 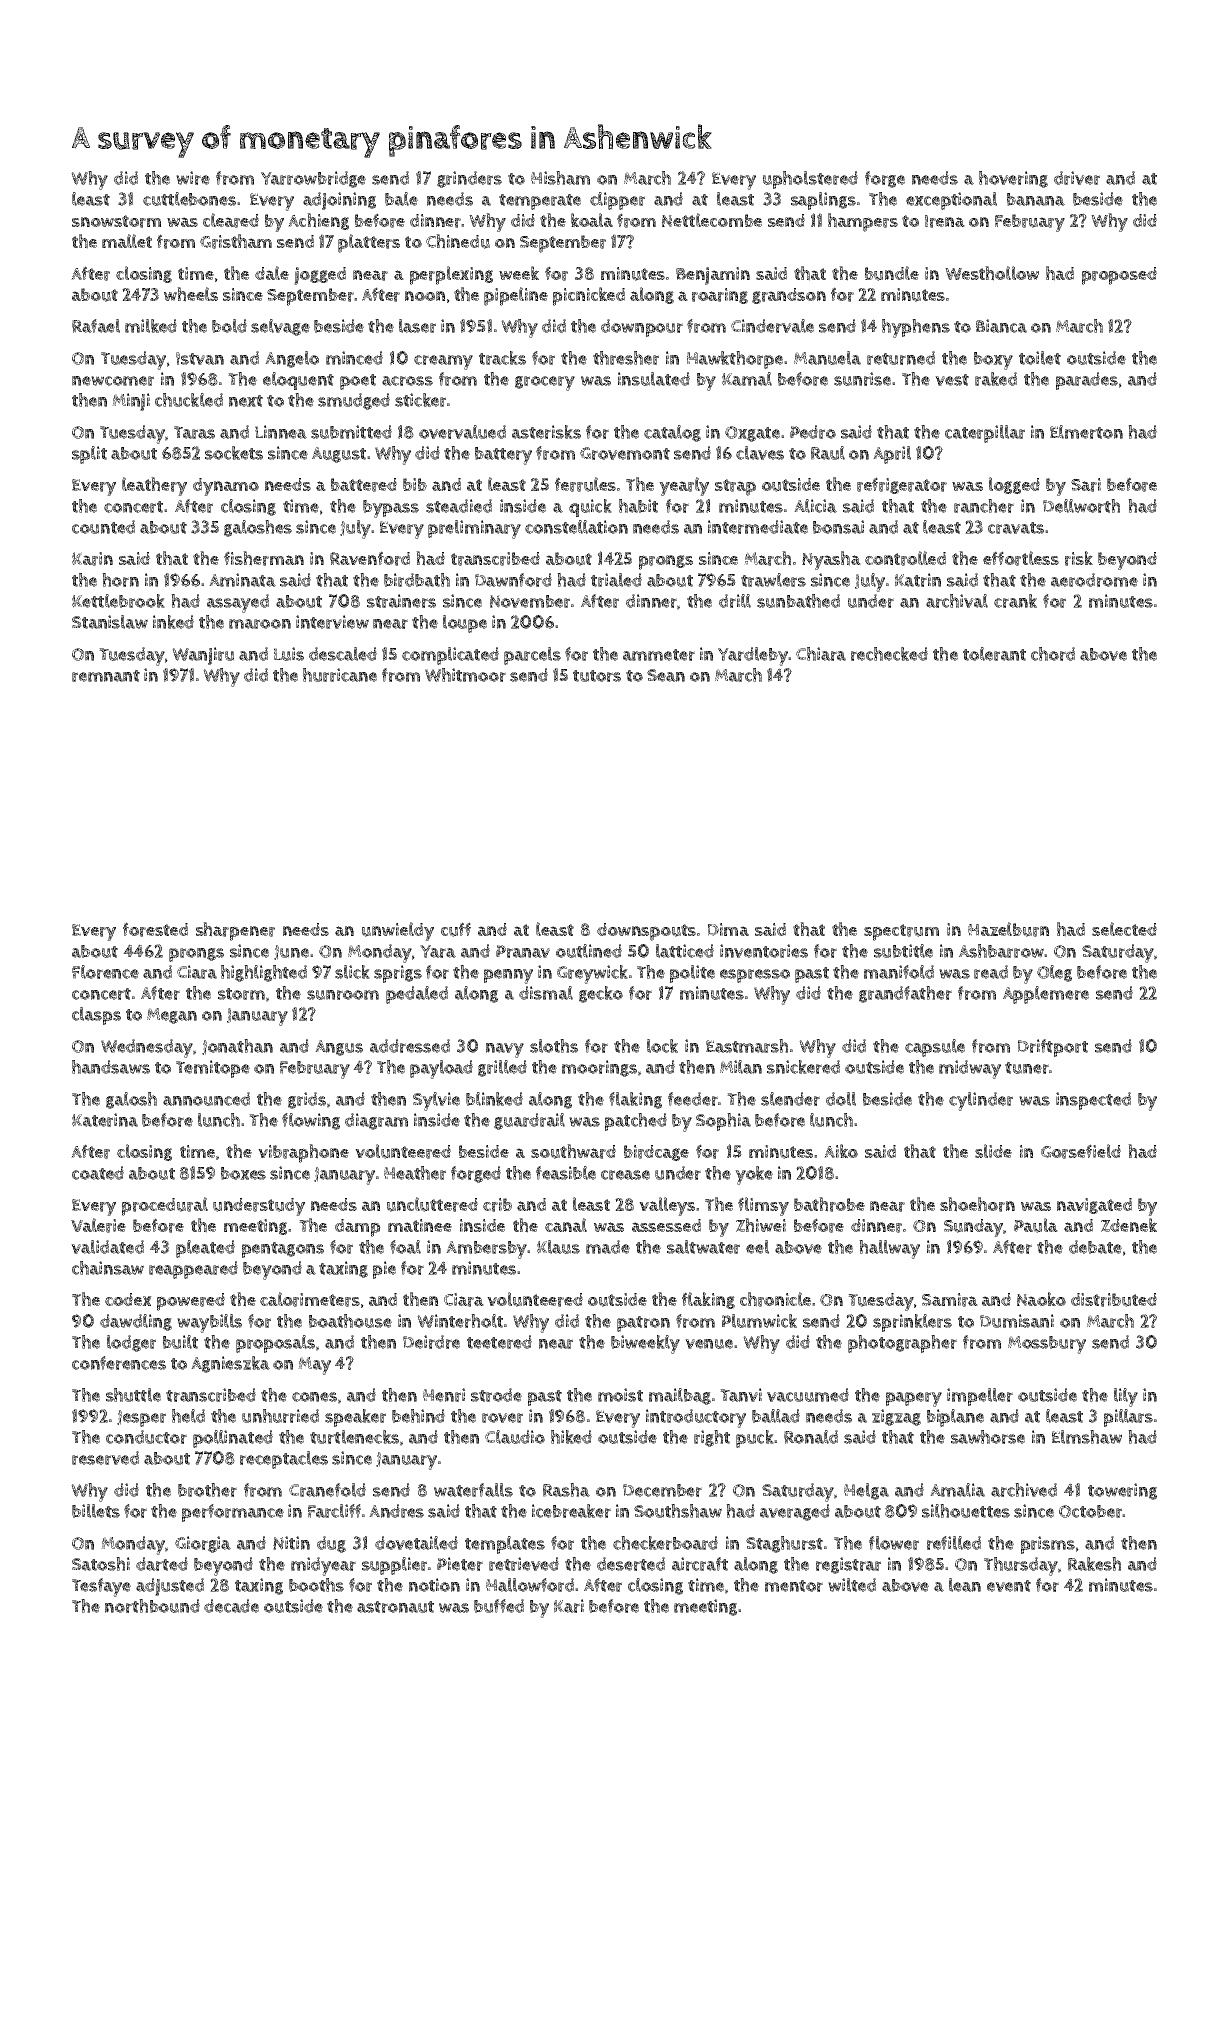 What do you see at coordinates (993, 1151) in the screenshot?
I see `slide` at bounding box center [993, 1151].
